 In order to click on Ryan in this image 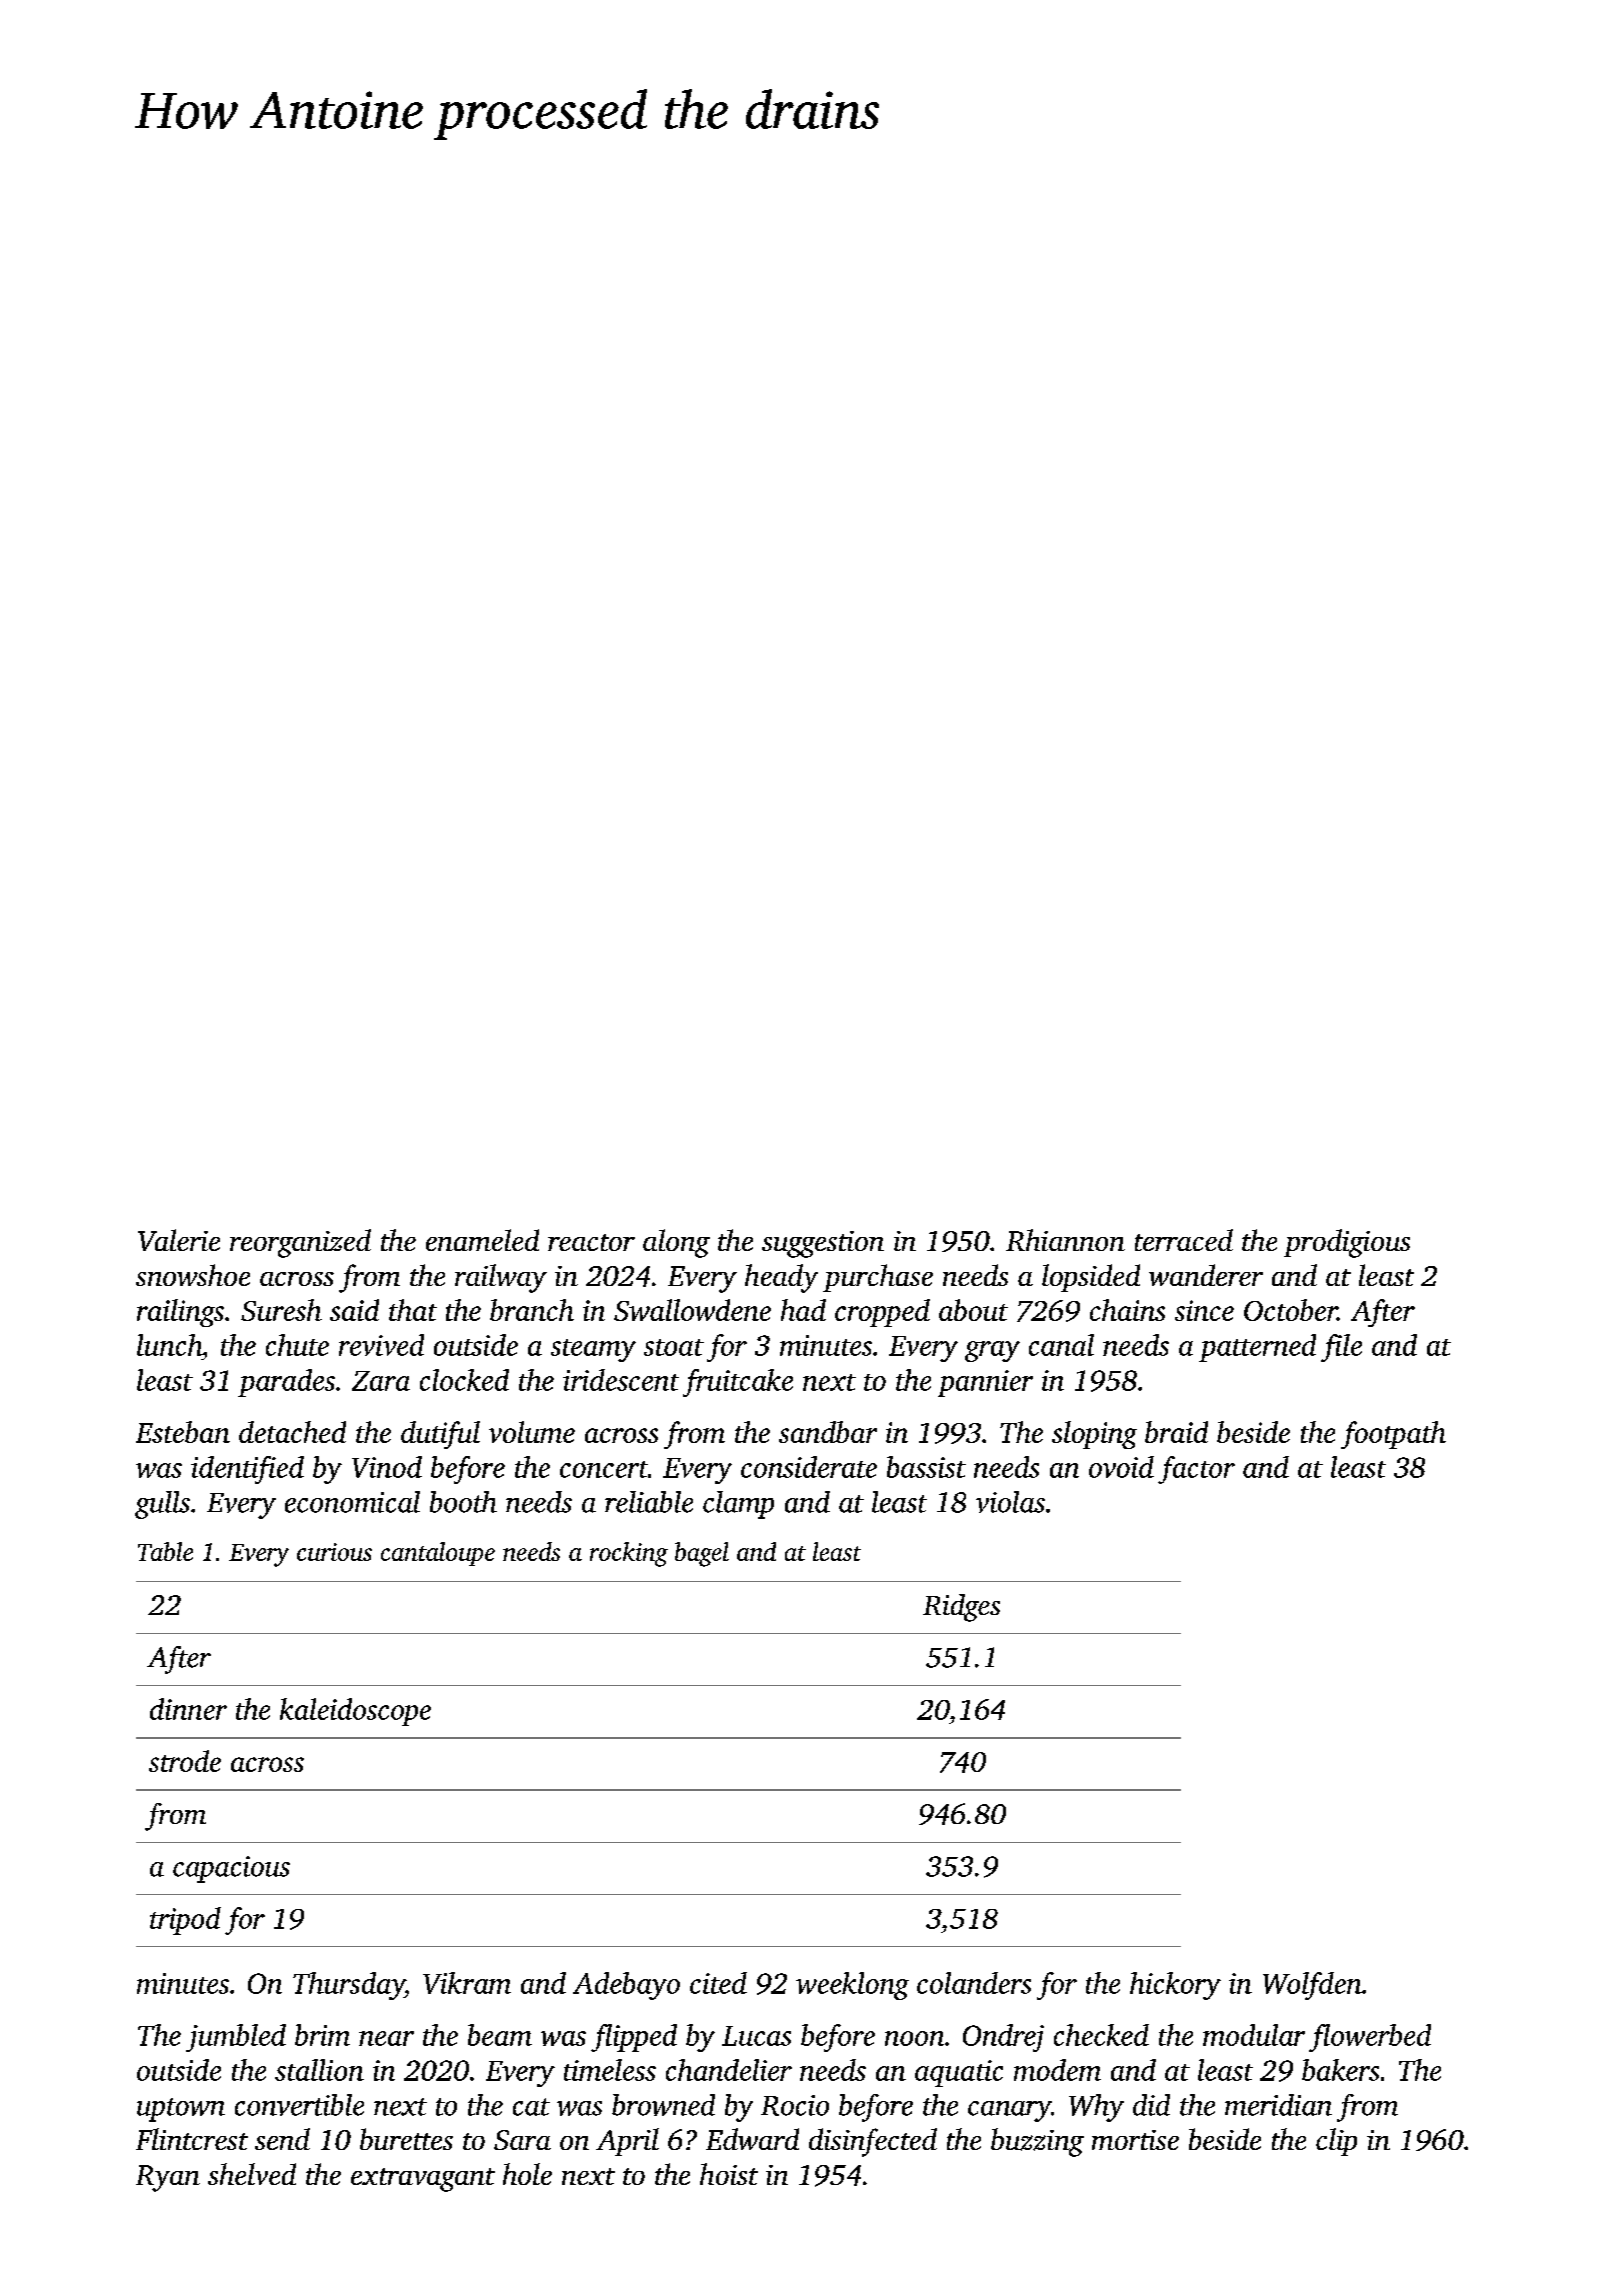, I will do `click(168, 2178)`.
